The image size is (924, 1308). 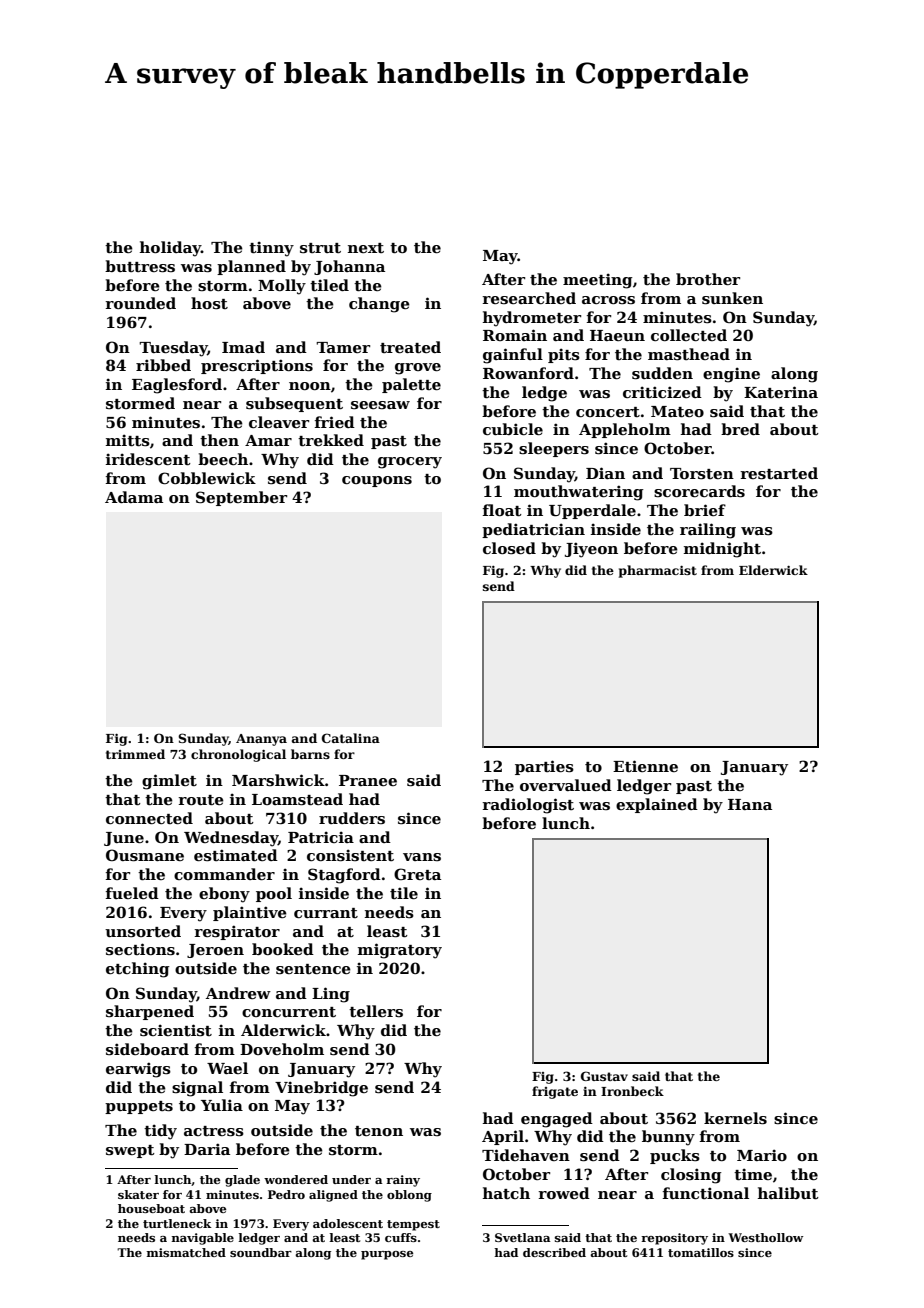 I want to click on mismatched, so click(x=186, y=1252).
